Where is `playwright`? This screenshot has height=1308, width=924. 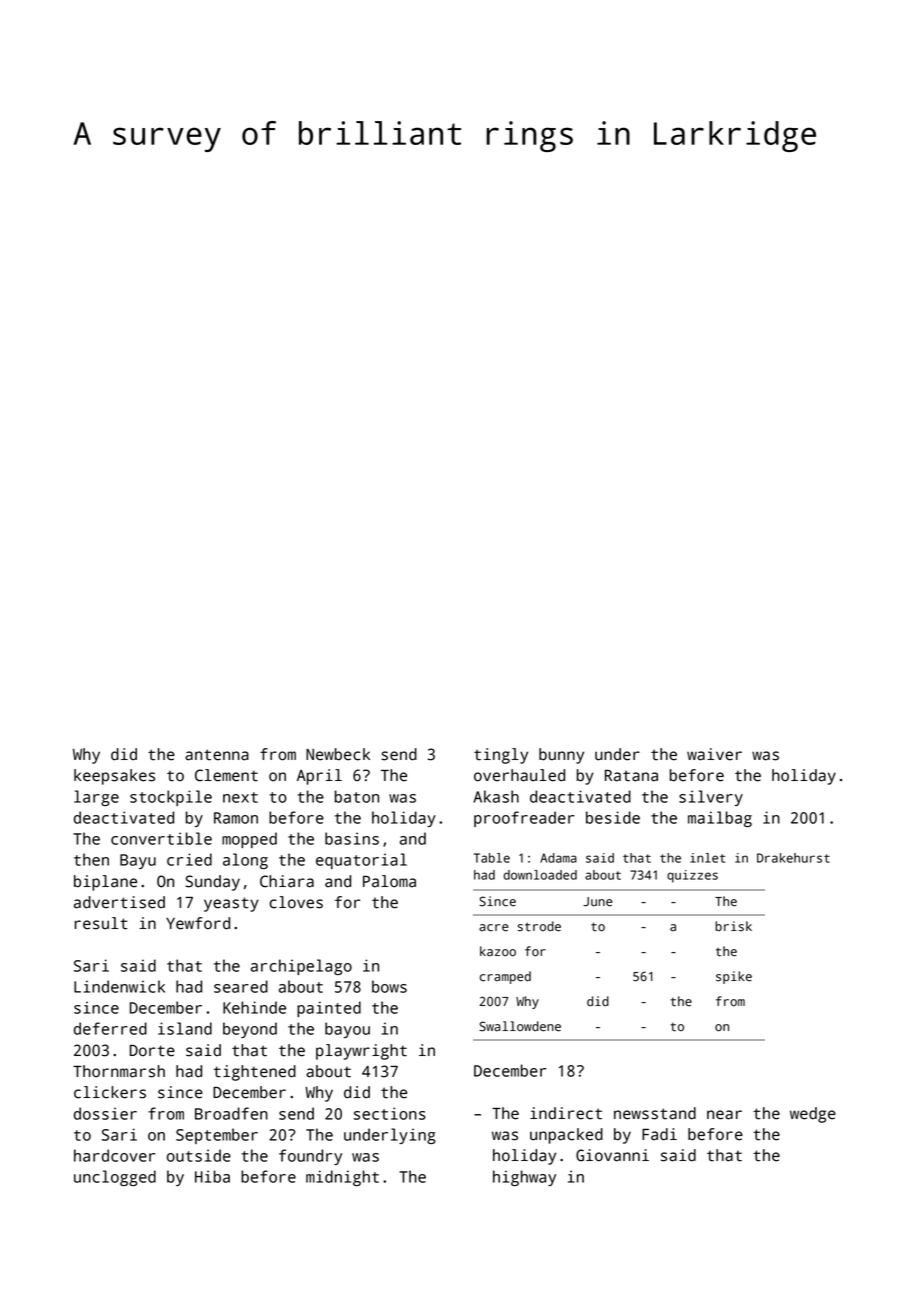
playwright is located at coordinates (361, 1052).
